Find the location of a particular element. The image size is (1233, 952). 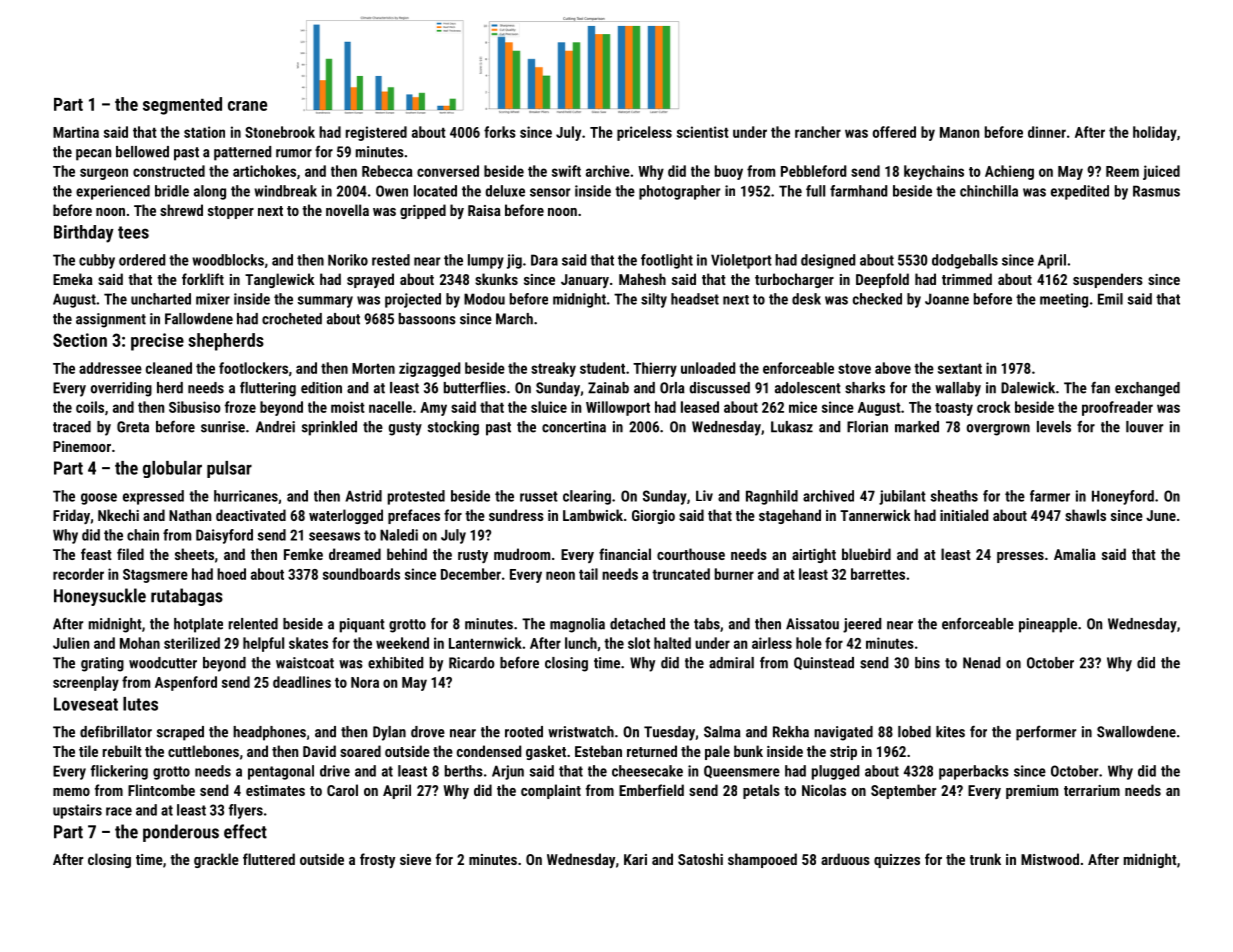

pulsar is located at coordinates (229, 469).
